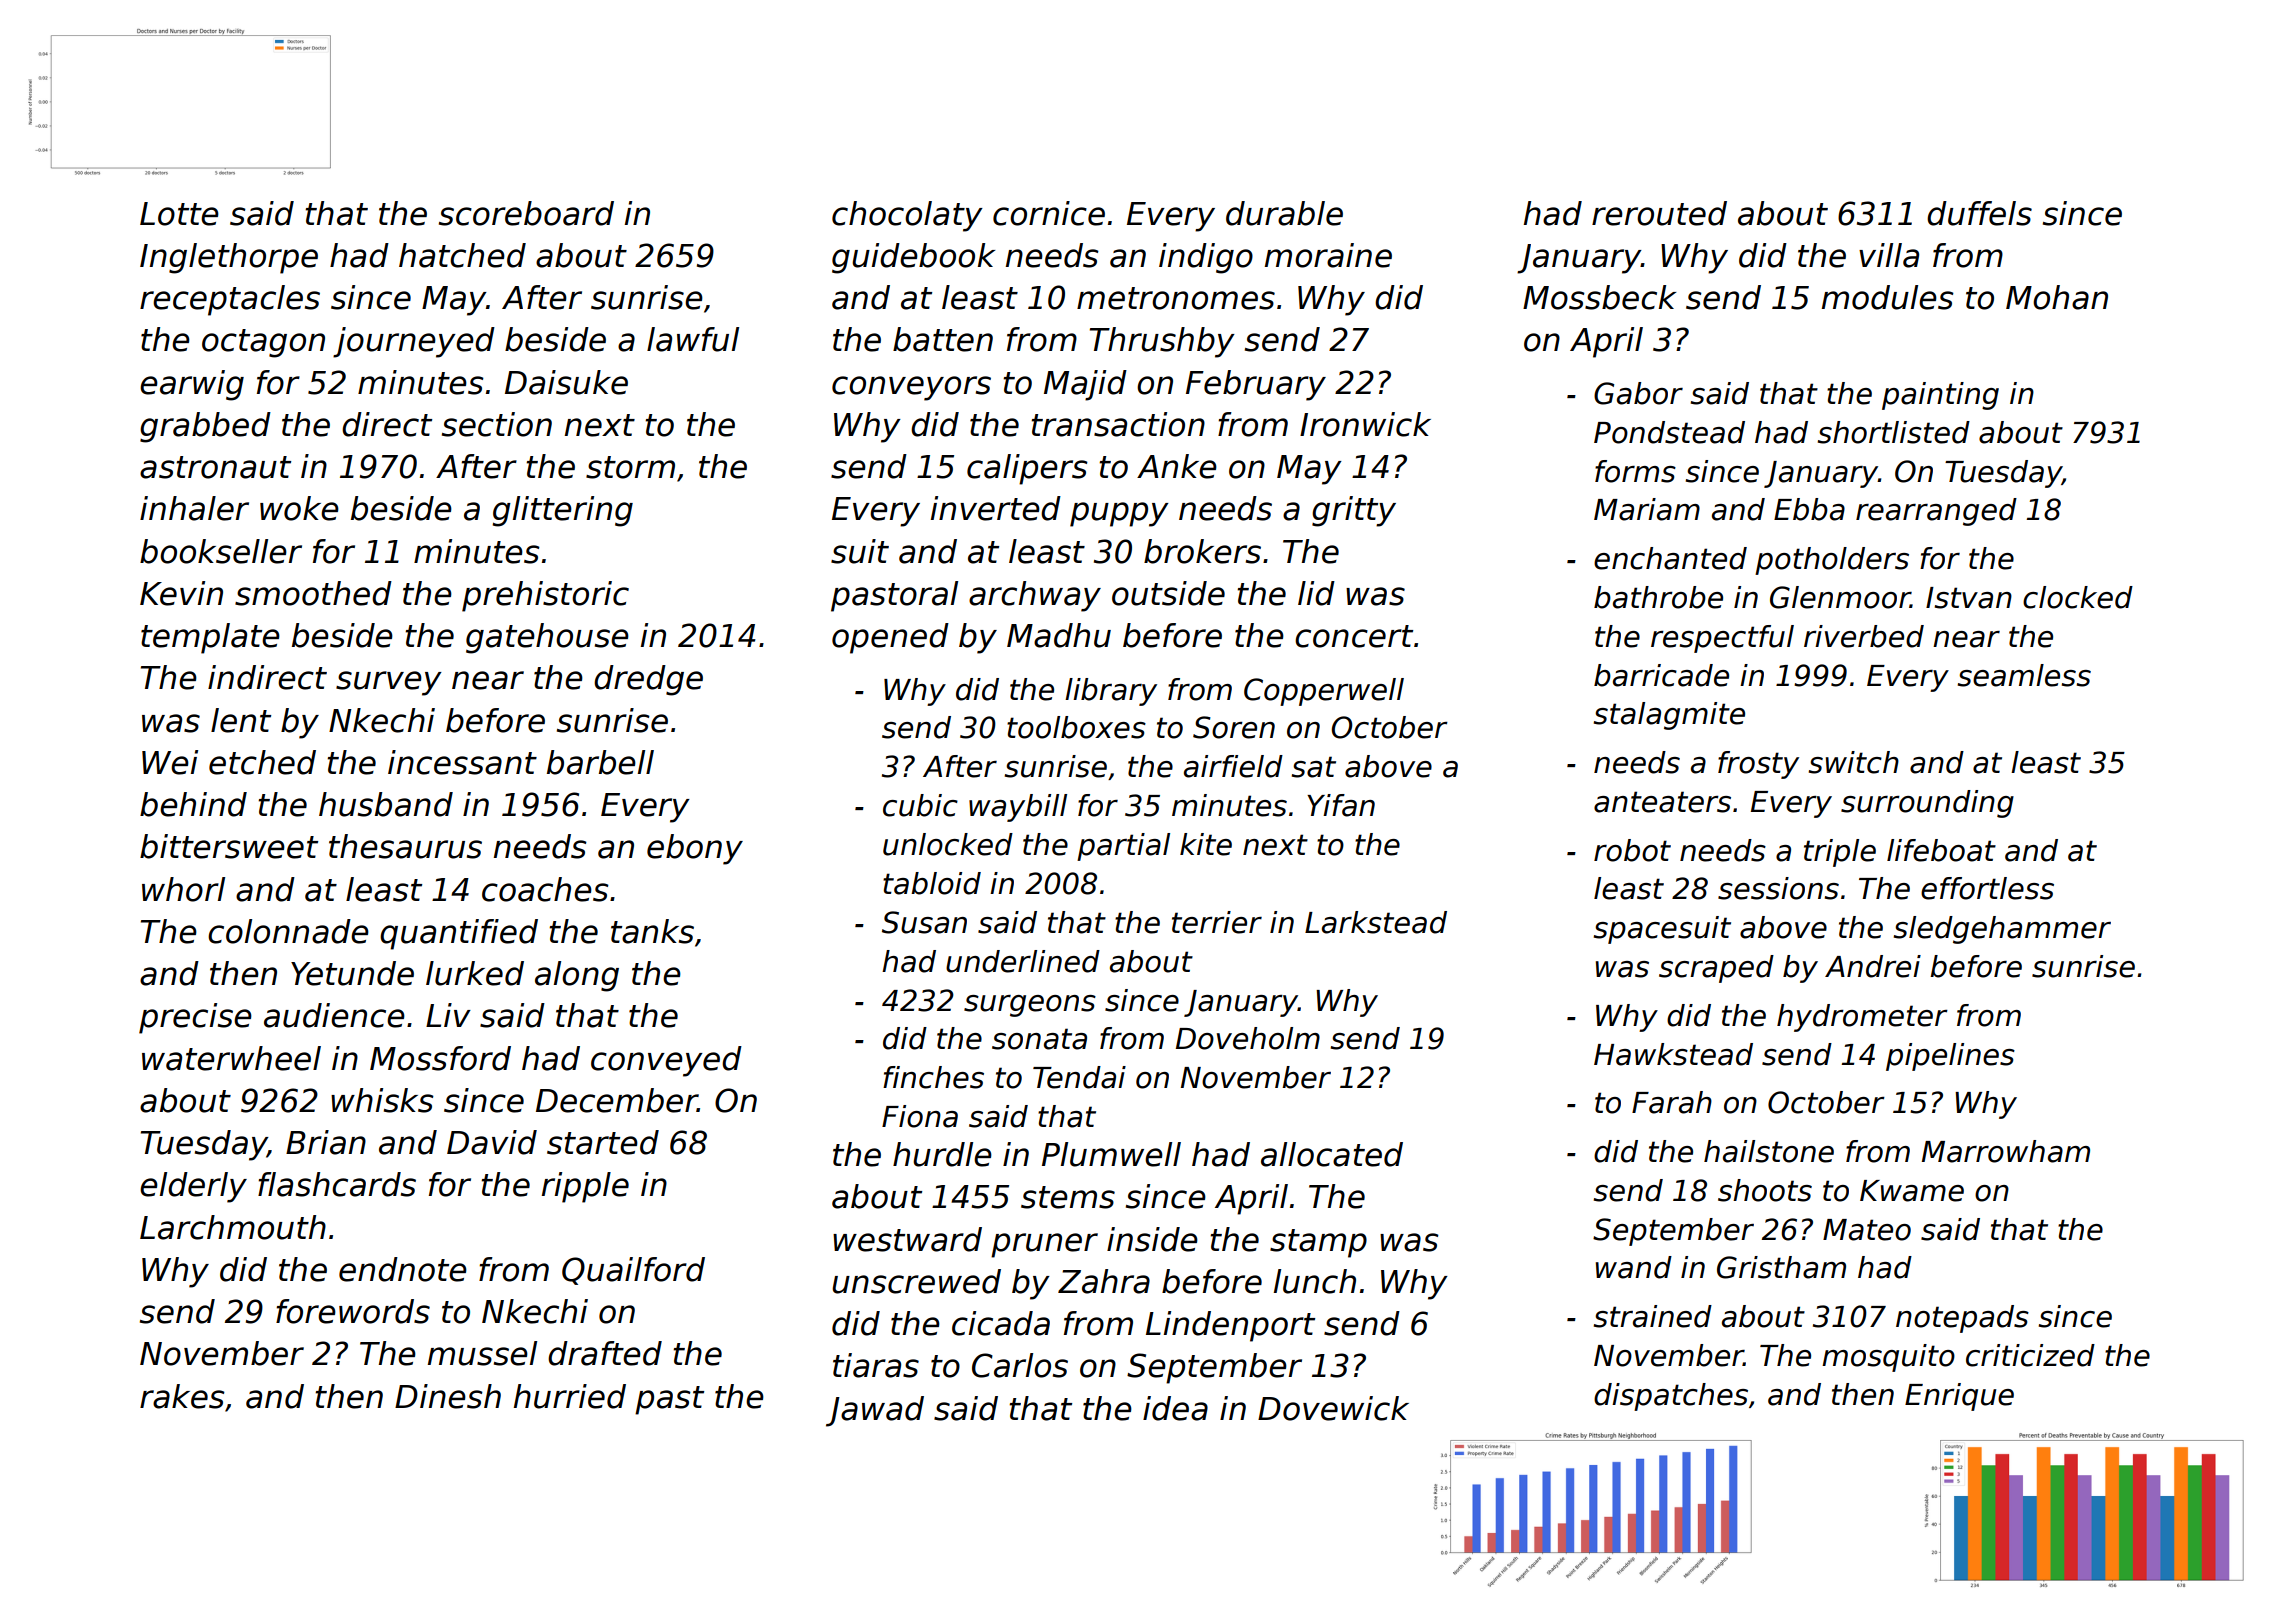 Image resolution: width=2292 pixels, height=1620 pixels. I want to click on Liv, so click(448, 1015).
